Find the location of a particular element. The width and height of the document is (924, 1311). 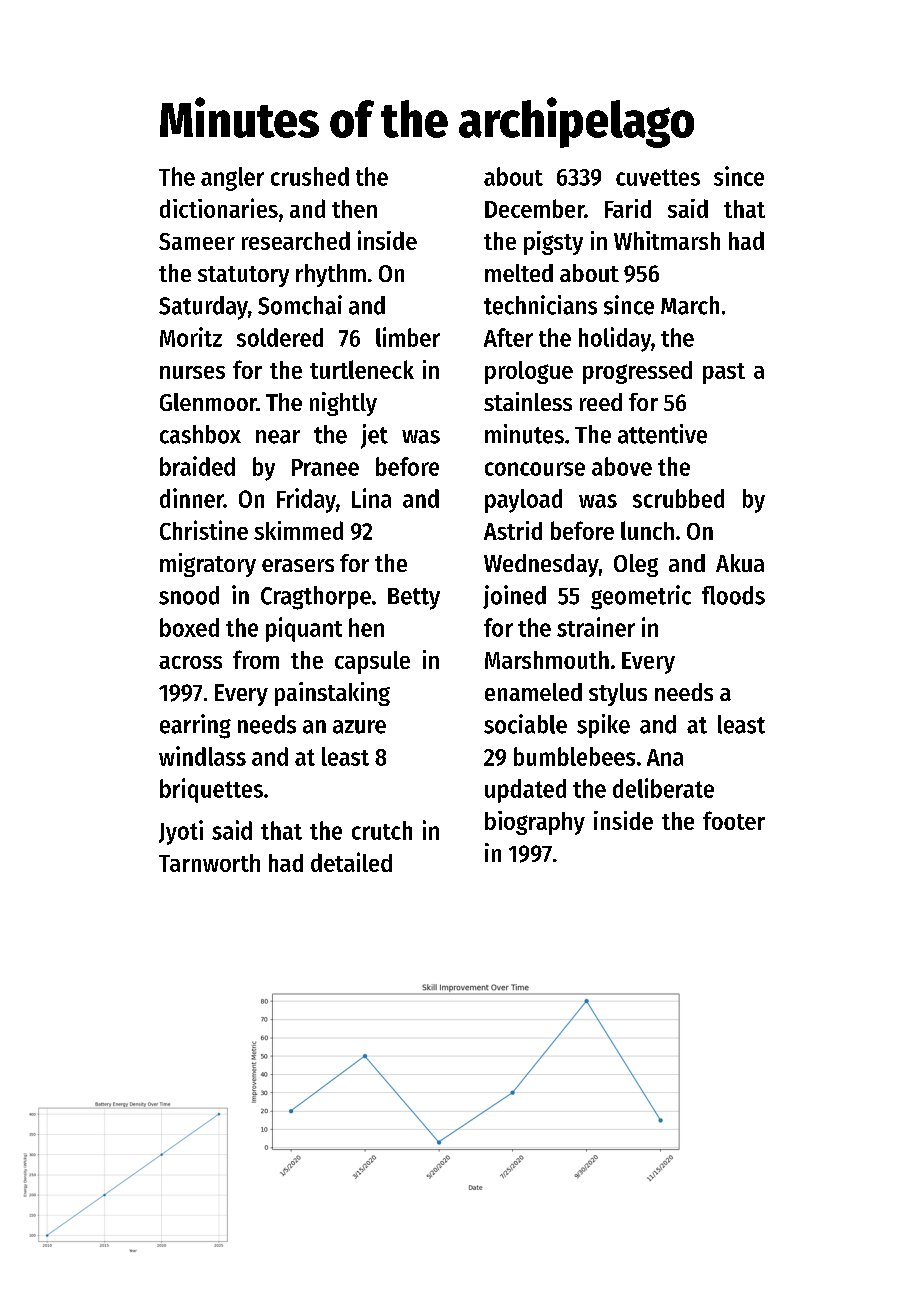

Betty is located at coordinates (414, 599).
